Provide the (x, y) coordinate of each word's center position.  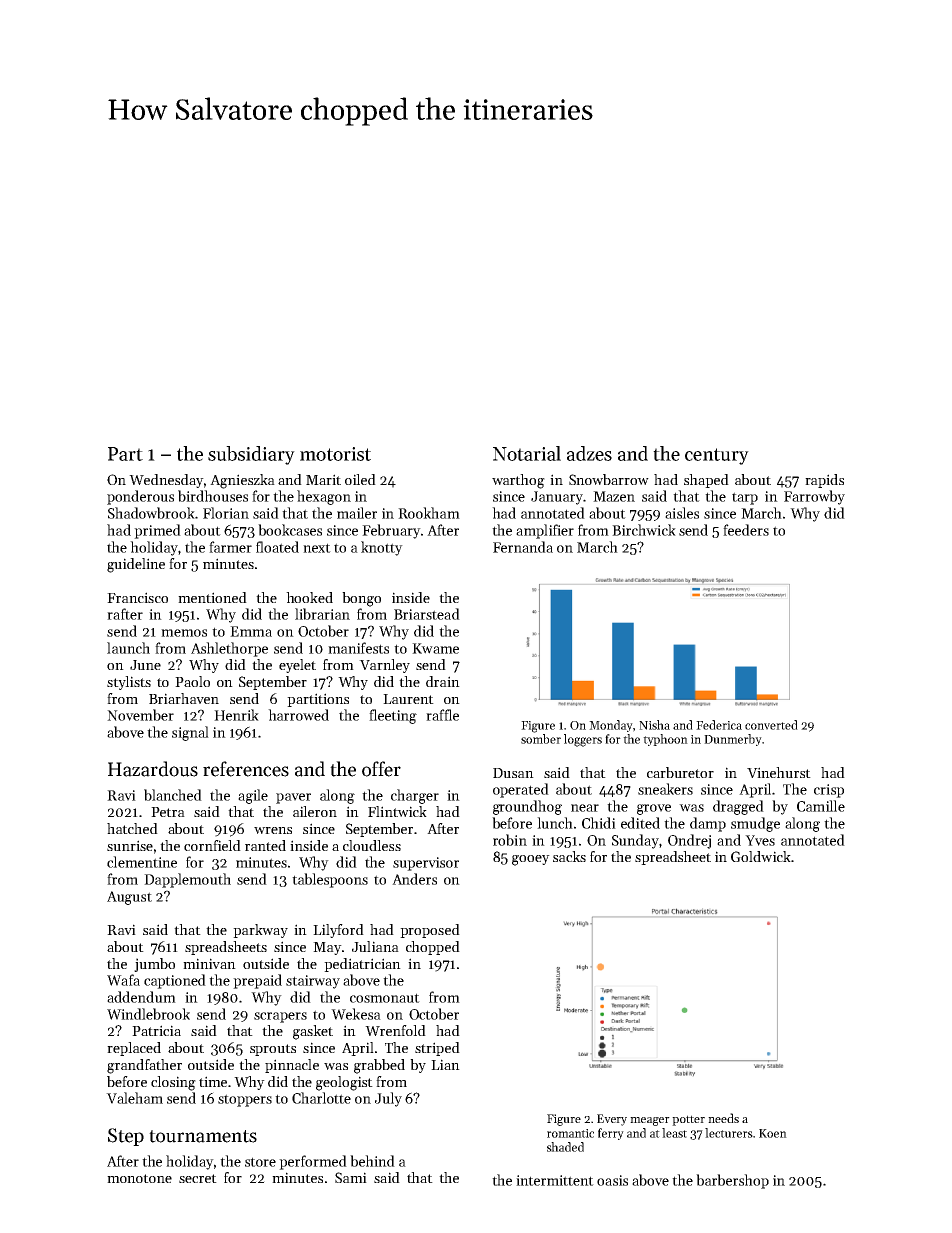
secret (198, 1178)
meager (650, 1121)
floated (277, 547)
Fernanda (523, 547)
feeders (746, 530)
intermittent (555, 1180)
